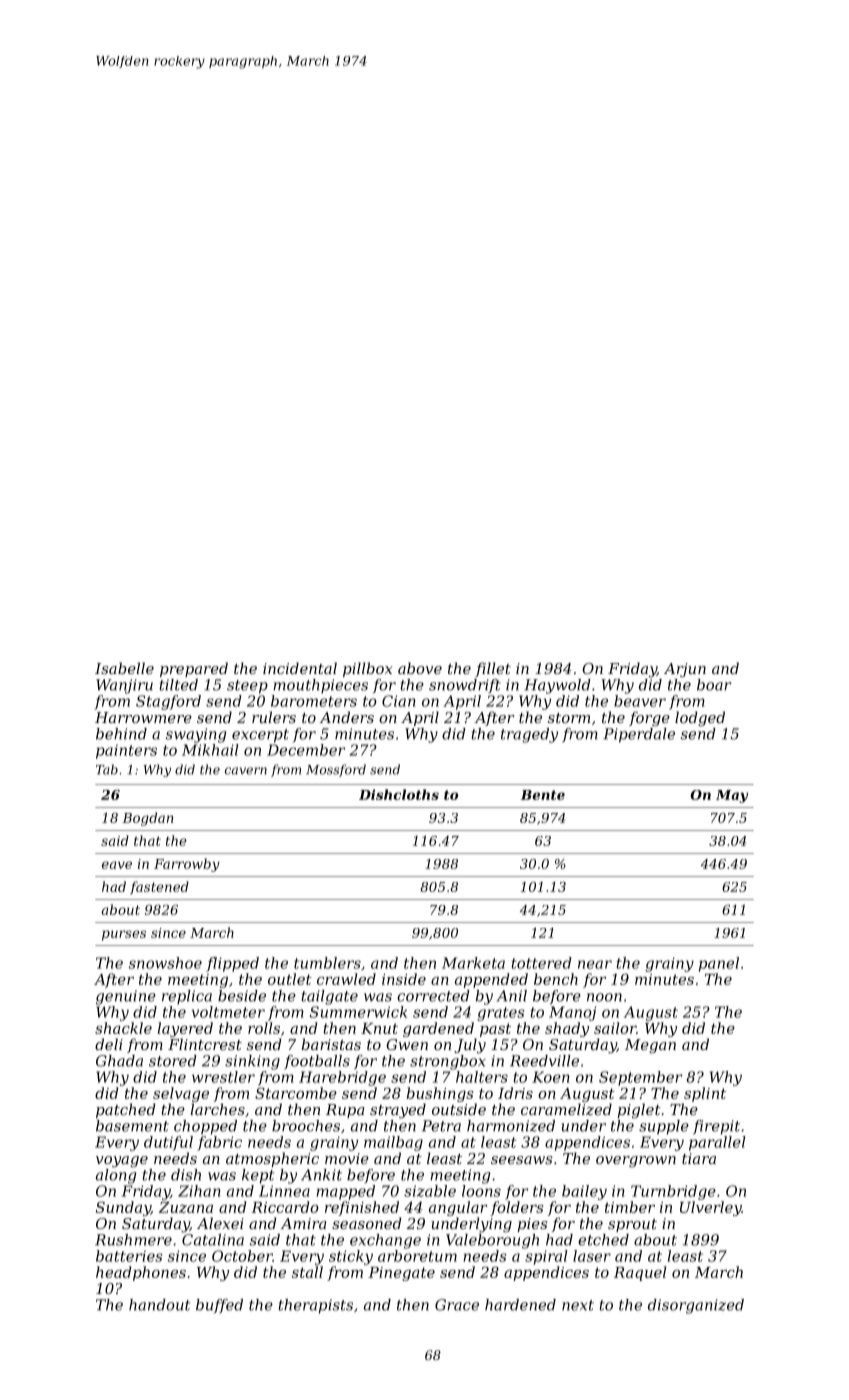 Image resolution: width=849 pixels, height=1400 pixels. What do you see at coordinates (495, 1030) in the page?
I see `past` at bounding box center [495, 1030].
